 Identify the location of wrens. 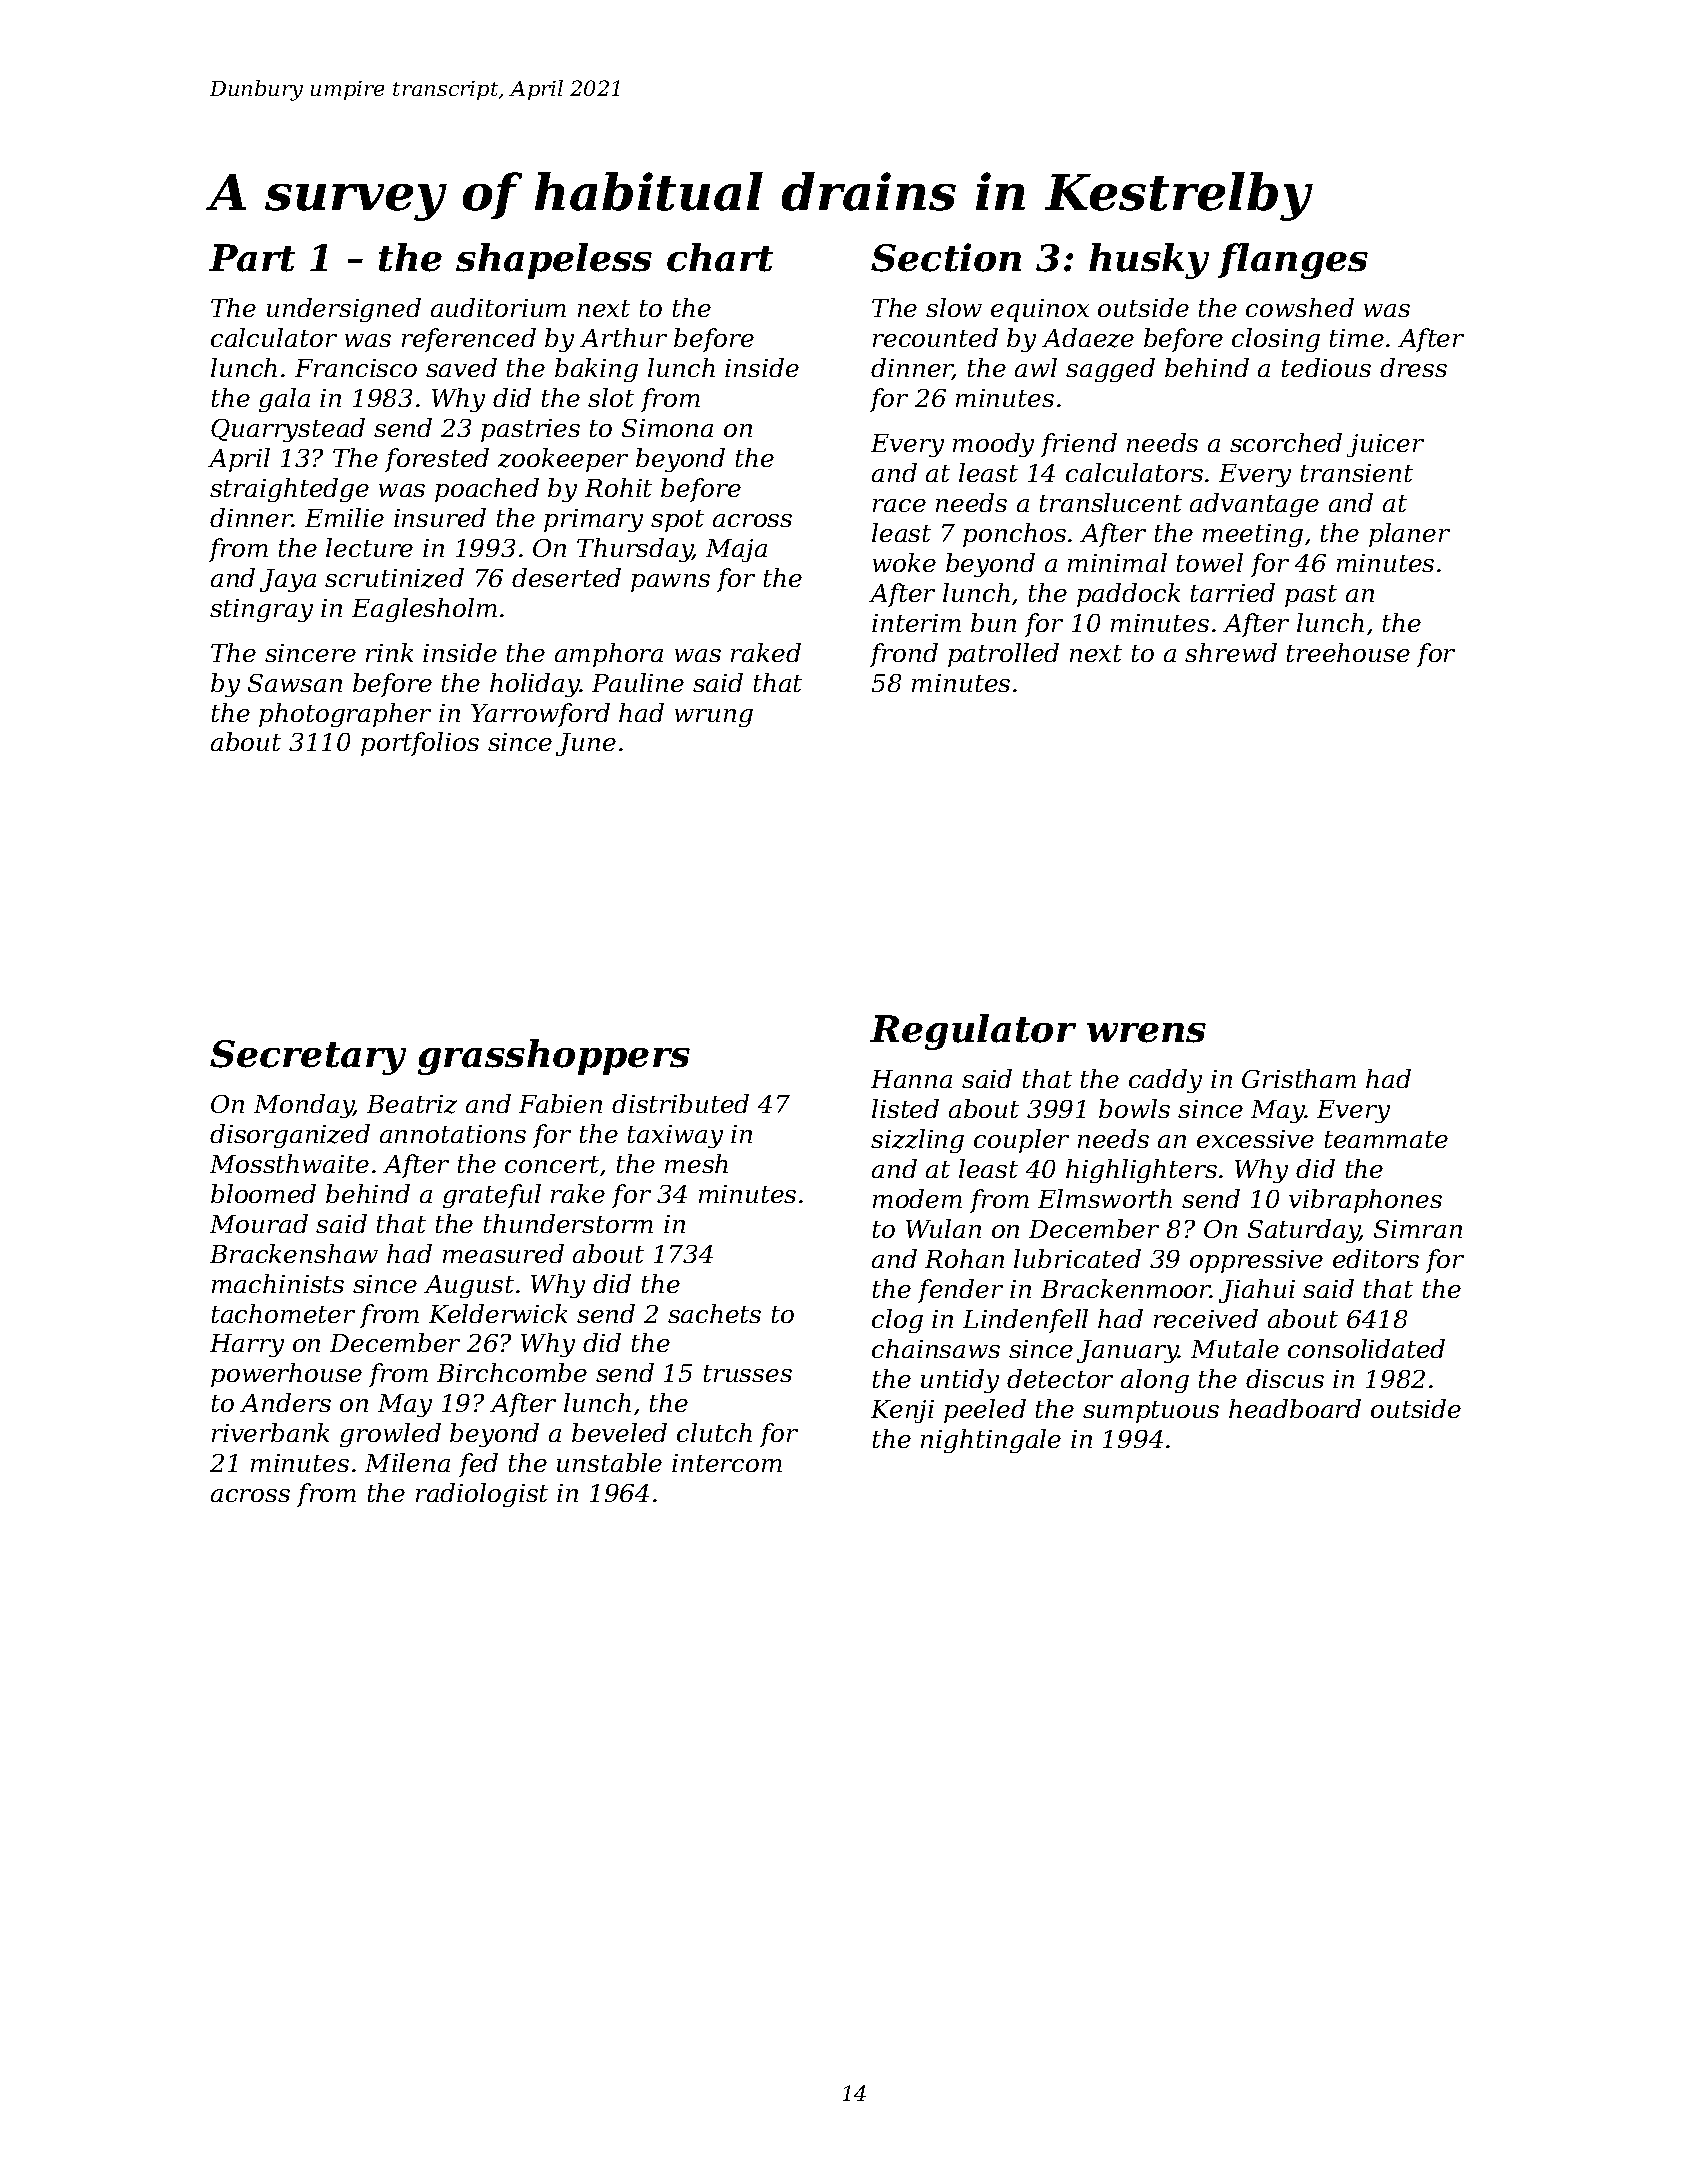
(1146, 1033).
